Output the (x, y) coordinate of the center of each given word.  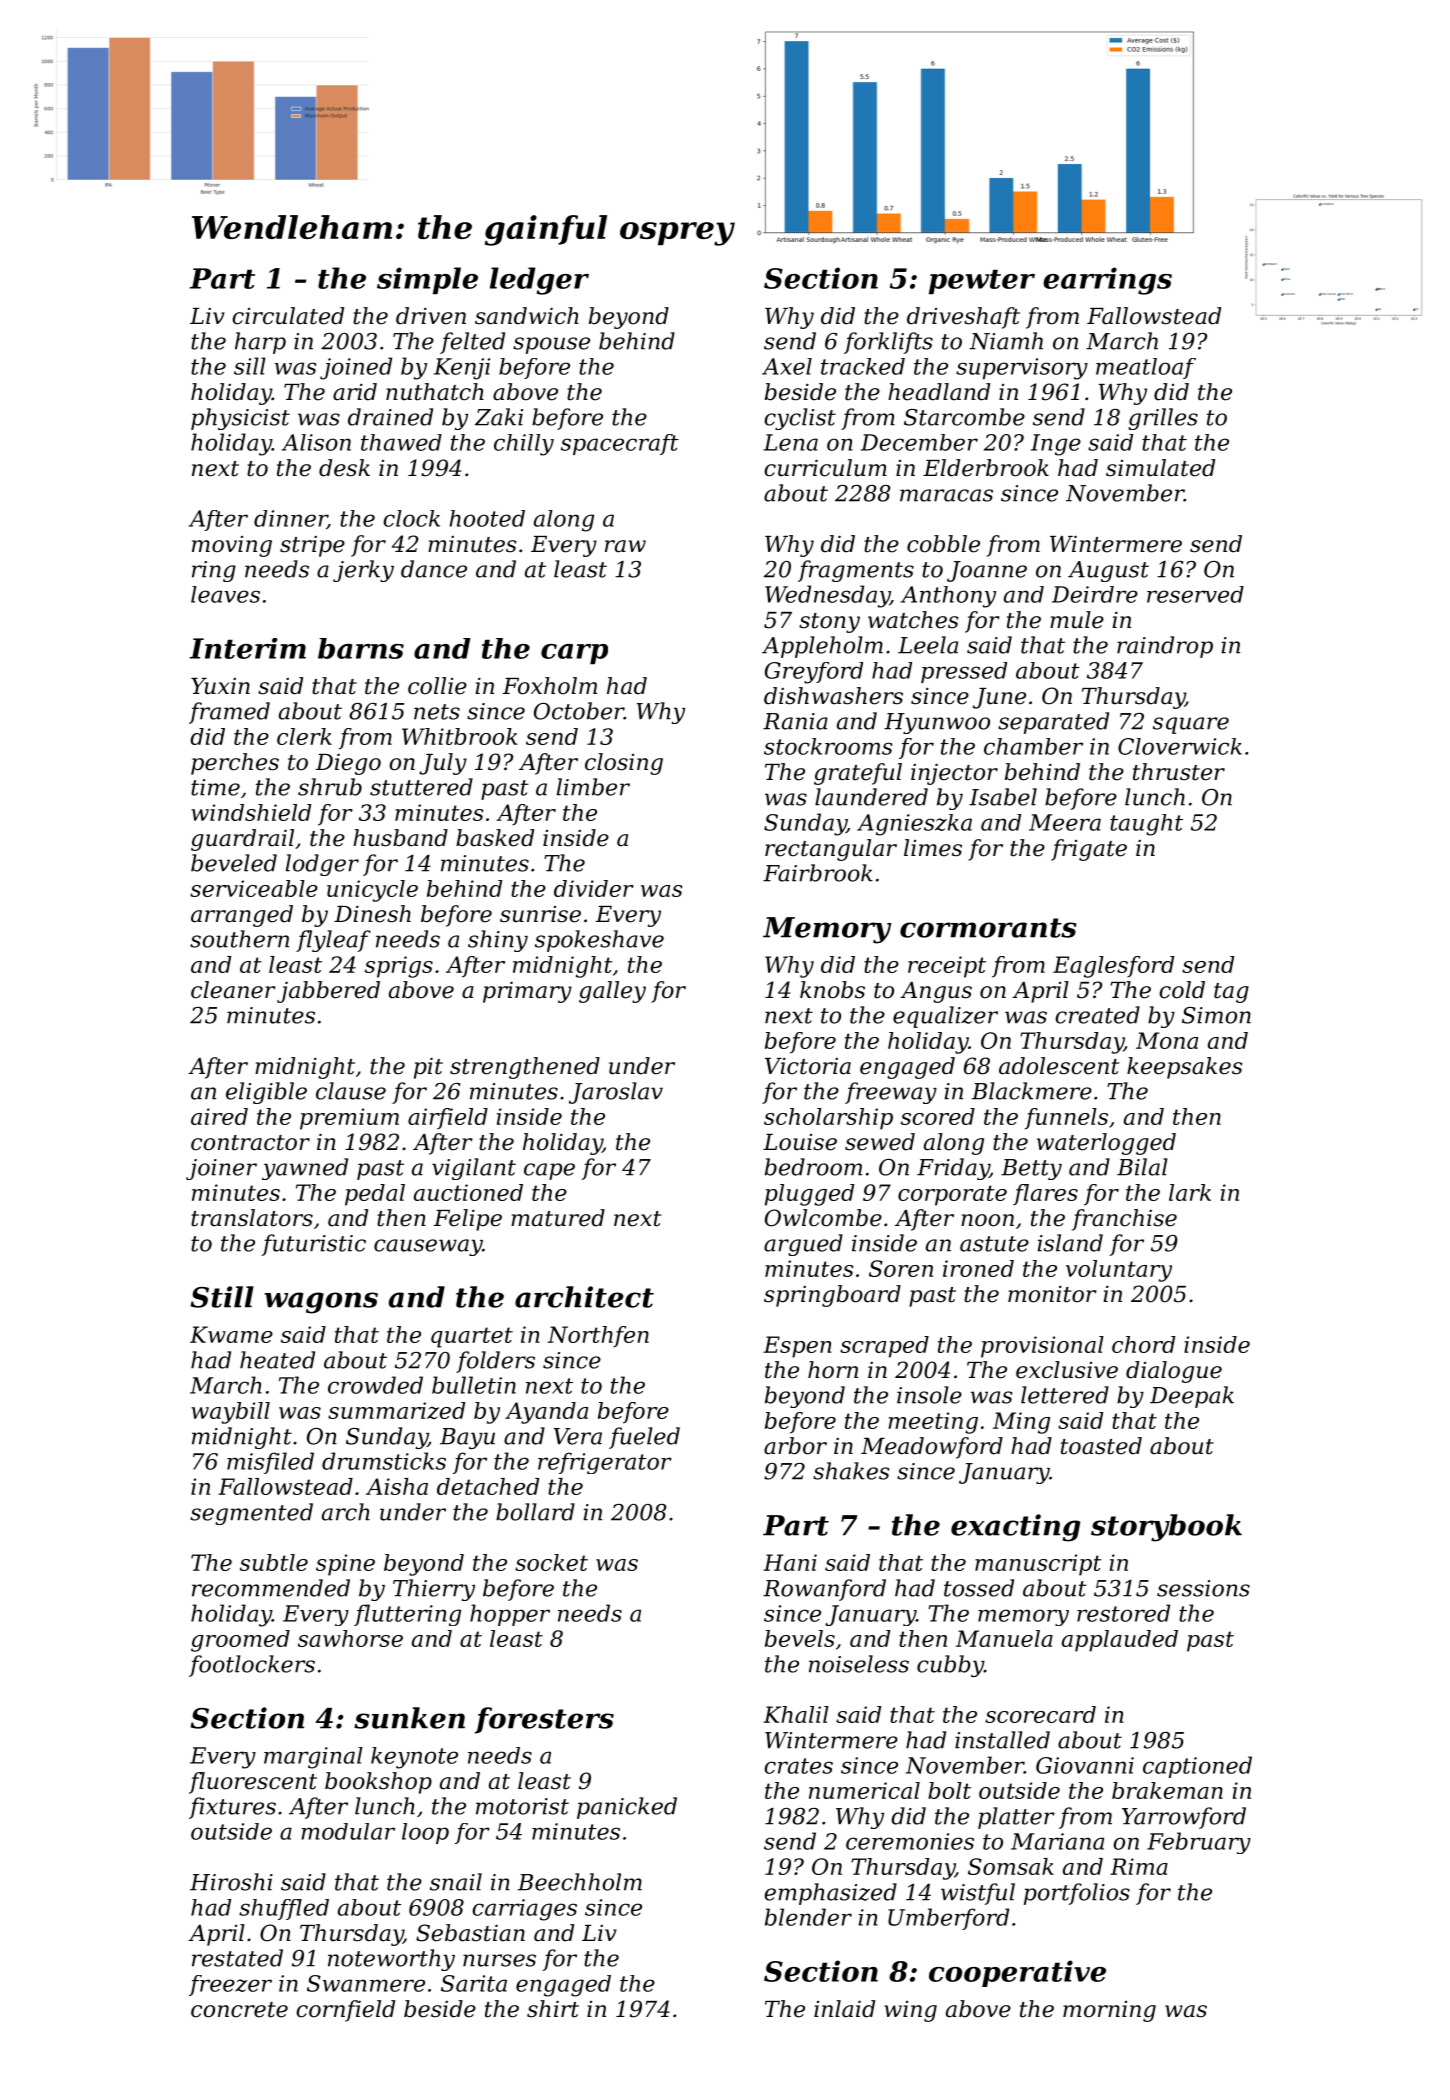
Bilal (1142, 1167)
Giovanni (1085, 1765)
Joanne (987, 571)
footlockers (252, 1666)
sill (250, 366)
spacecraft (620, 444)
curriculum (825, 468)
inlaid (844, 2009)
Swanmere (366, 1983)
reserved (1195, 594)
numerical (864, 1790)
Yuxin (220, 686)
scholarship (828, 1119)
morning (1109, 2011)
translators (252, 1218)
